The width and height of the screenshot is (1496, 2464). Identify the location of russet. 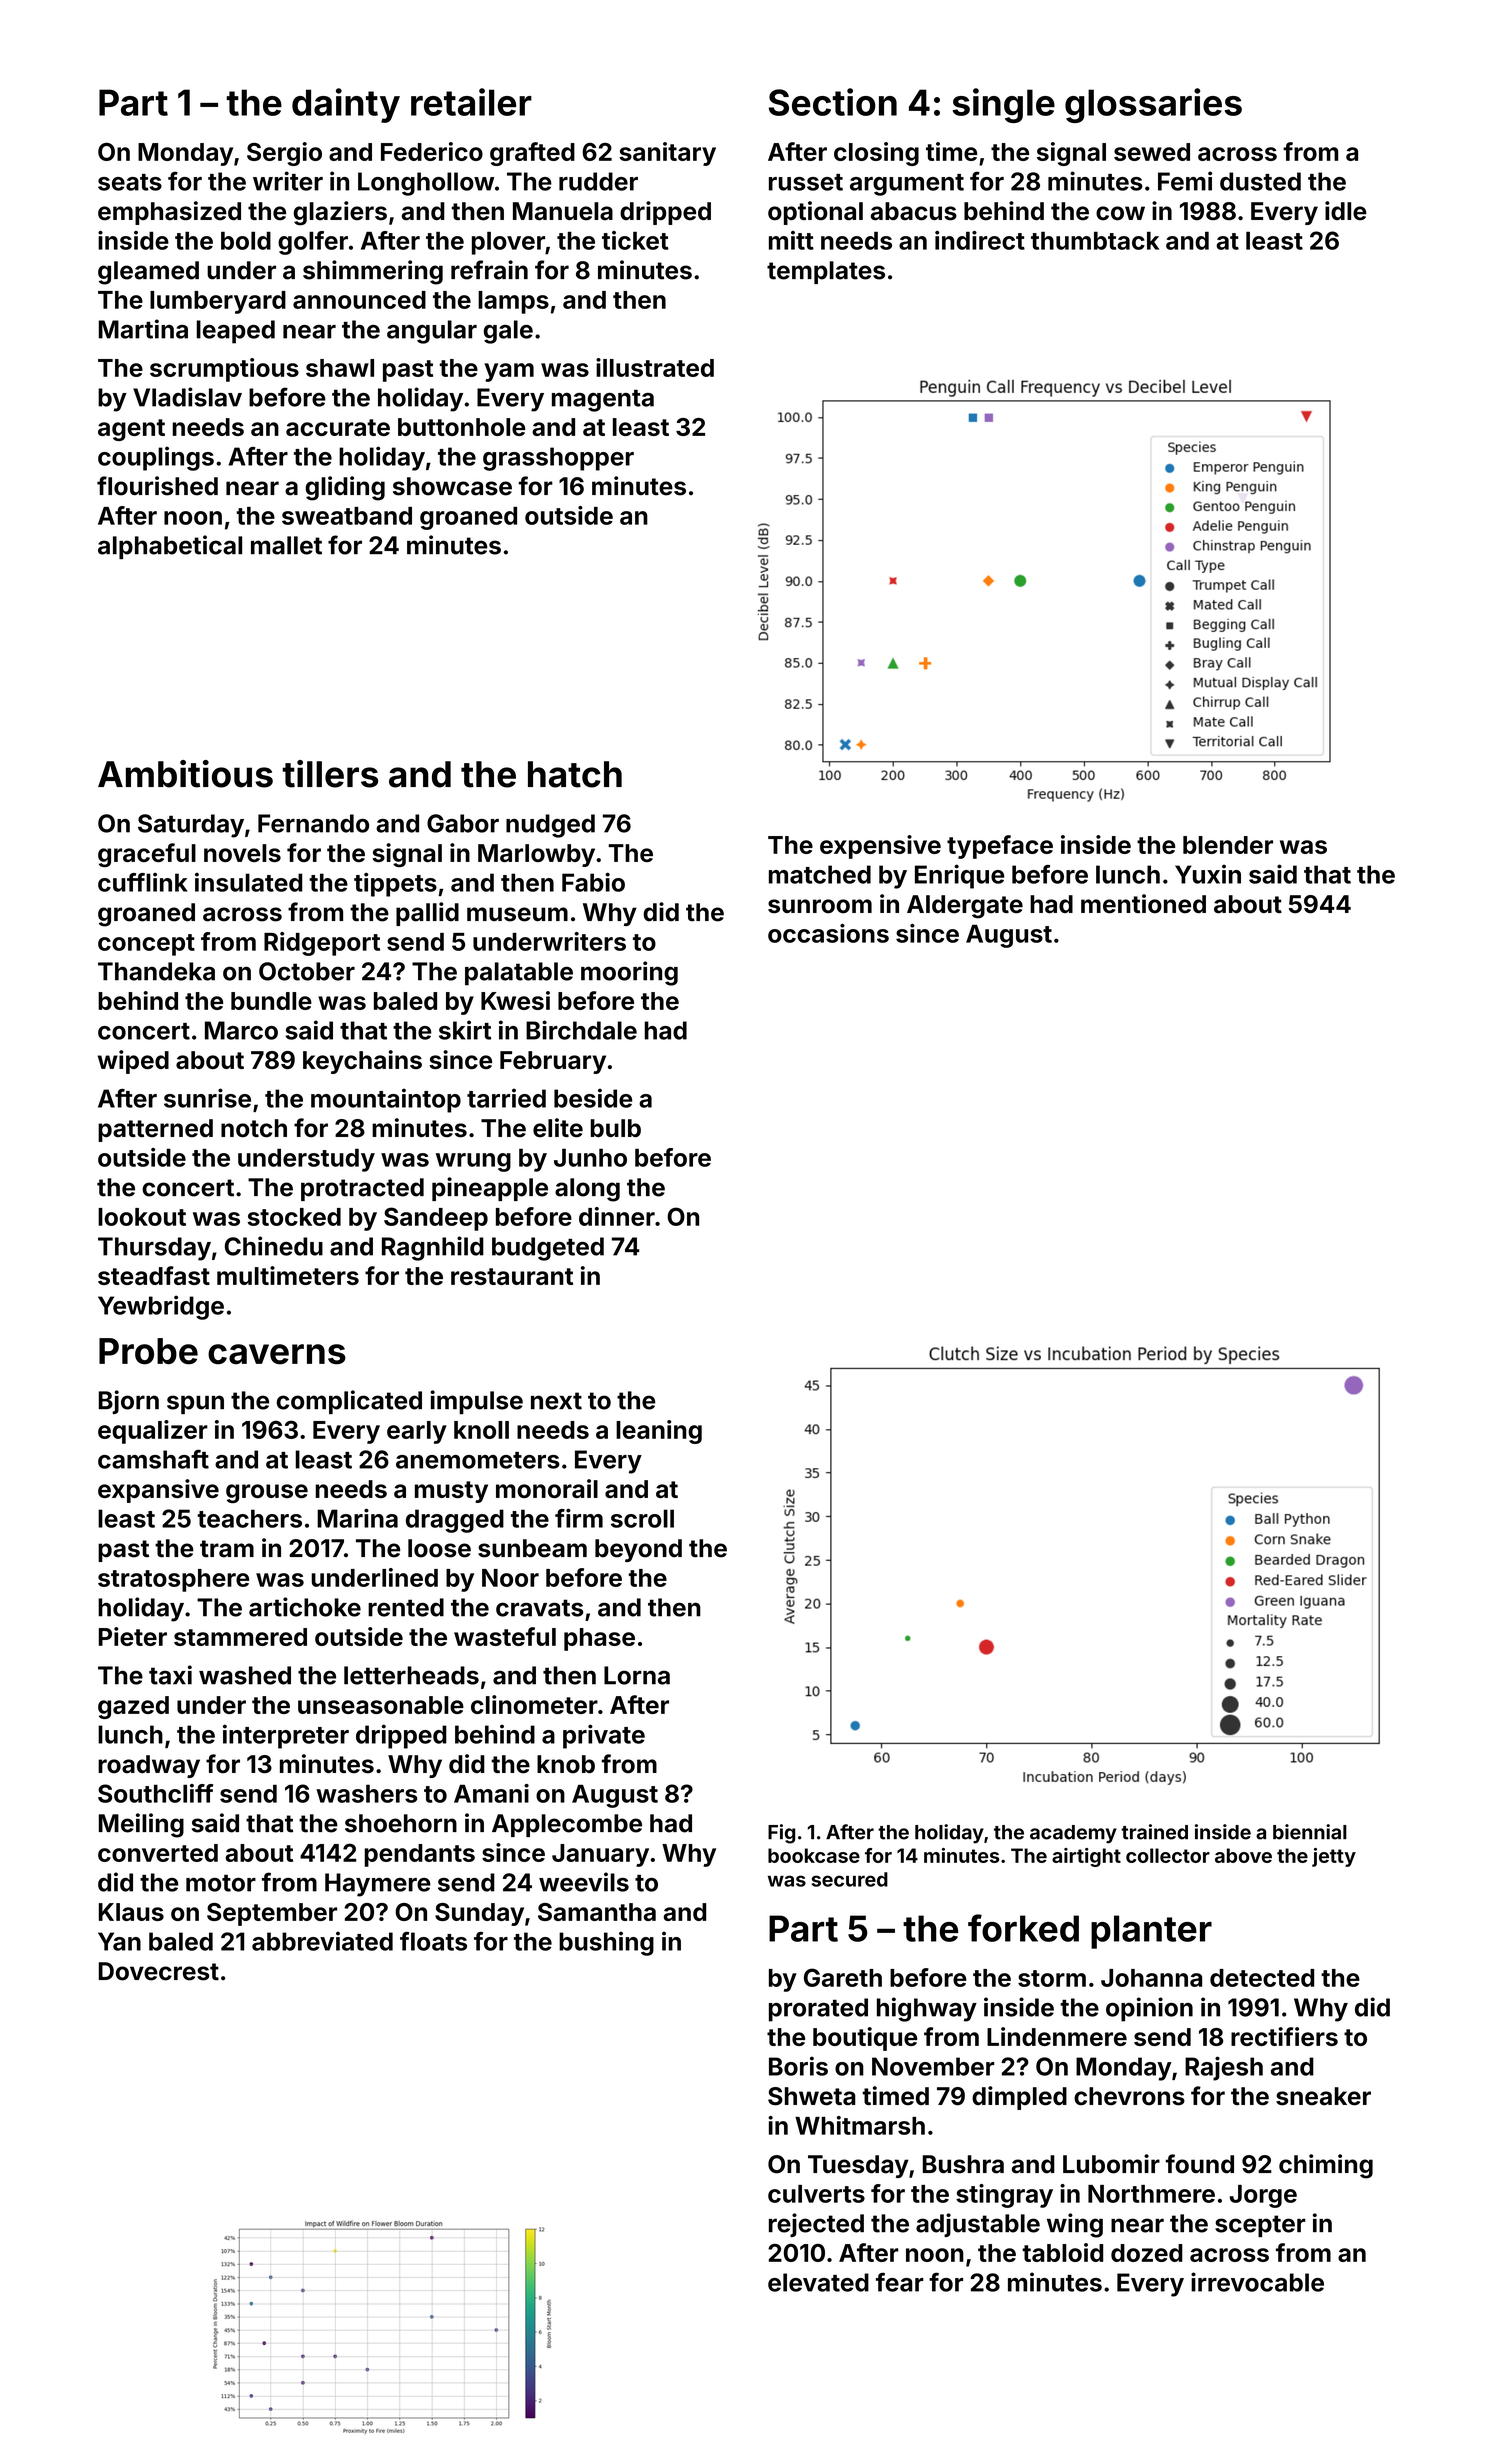
(806, 182).
